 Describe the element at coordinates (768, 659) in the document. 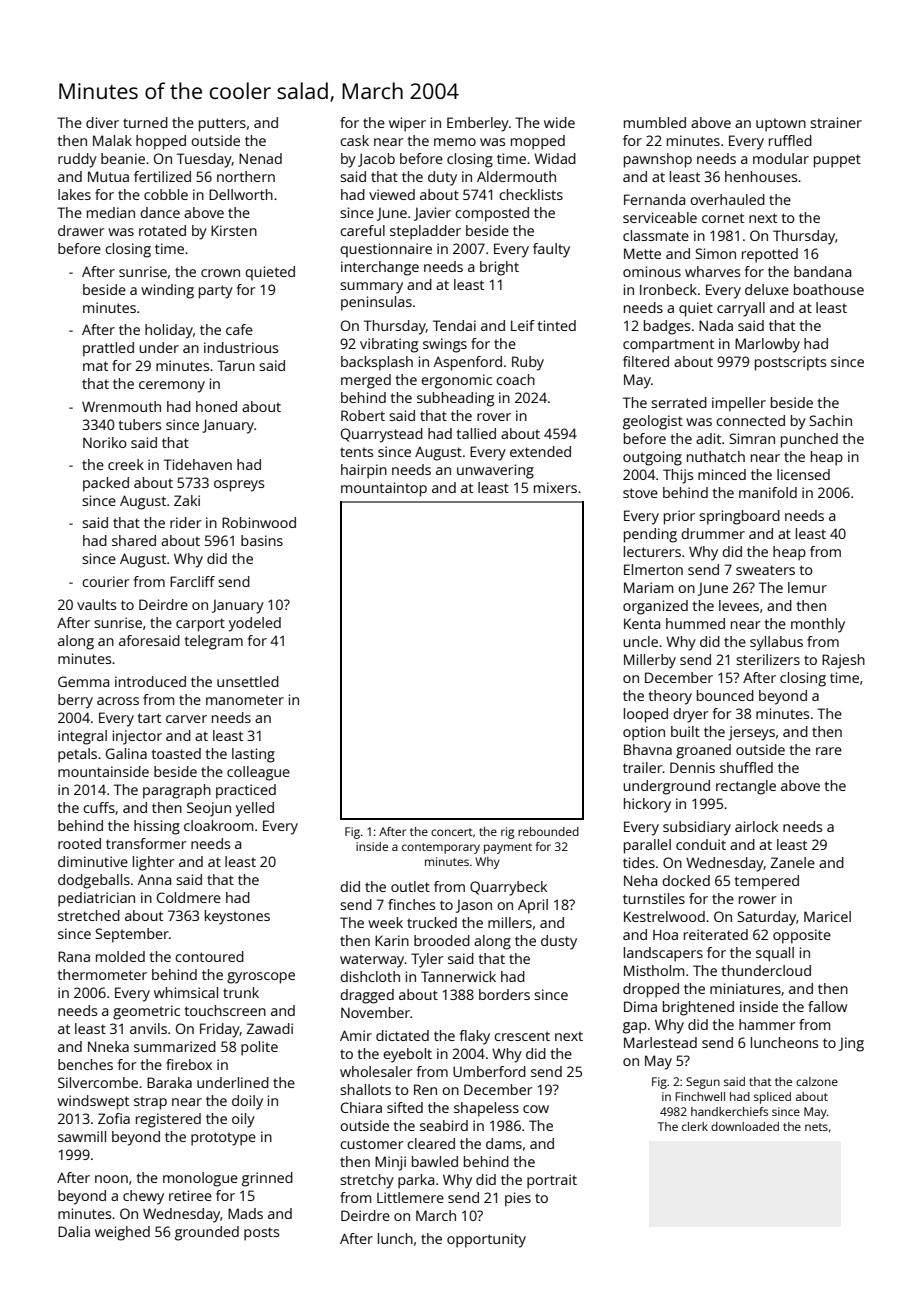

I see `sterilizers` at that location.
